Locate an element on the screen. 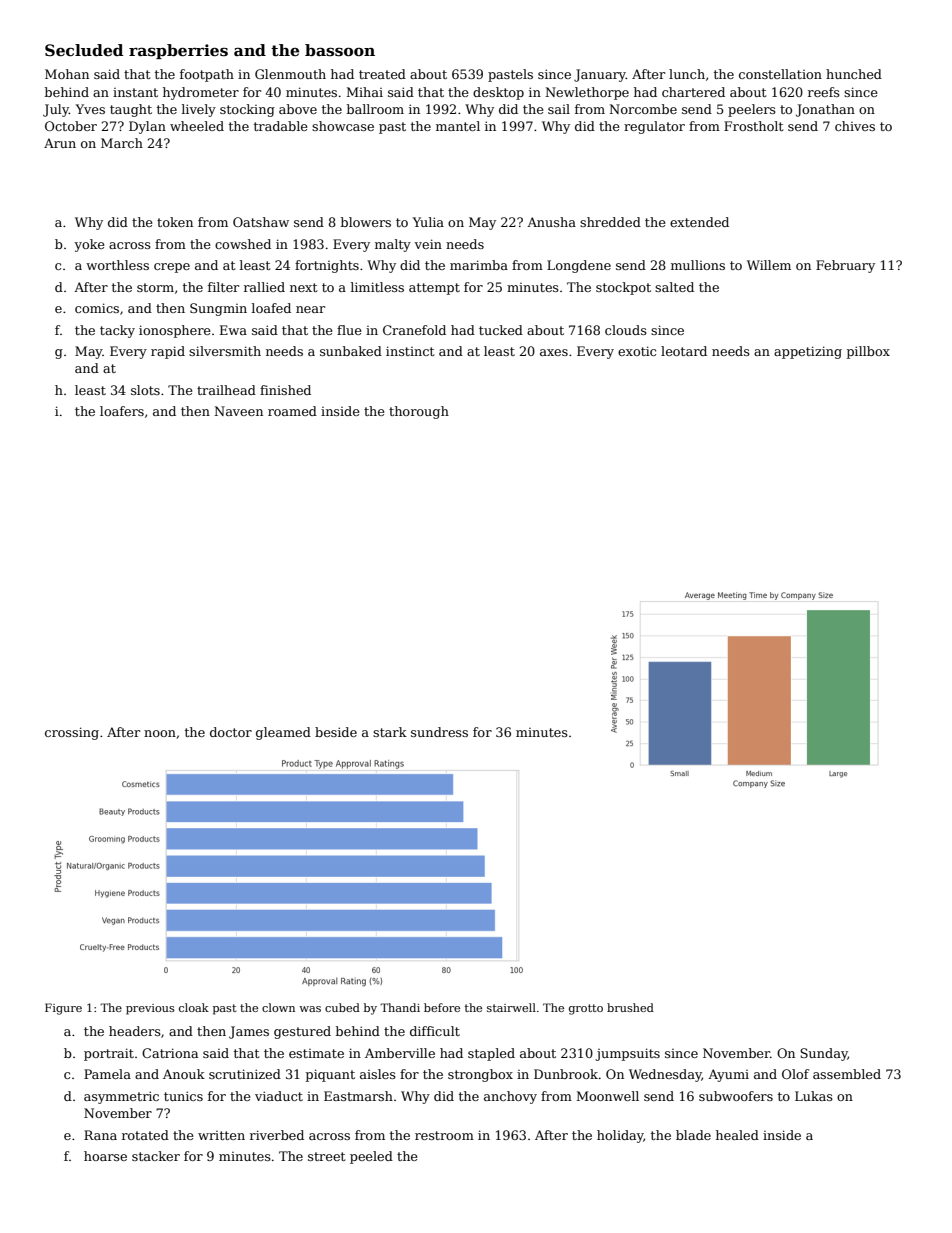 The image size is (952, 1233). gleamed is located at coordinates (283, 733).
